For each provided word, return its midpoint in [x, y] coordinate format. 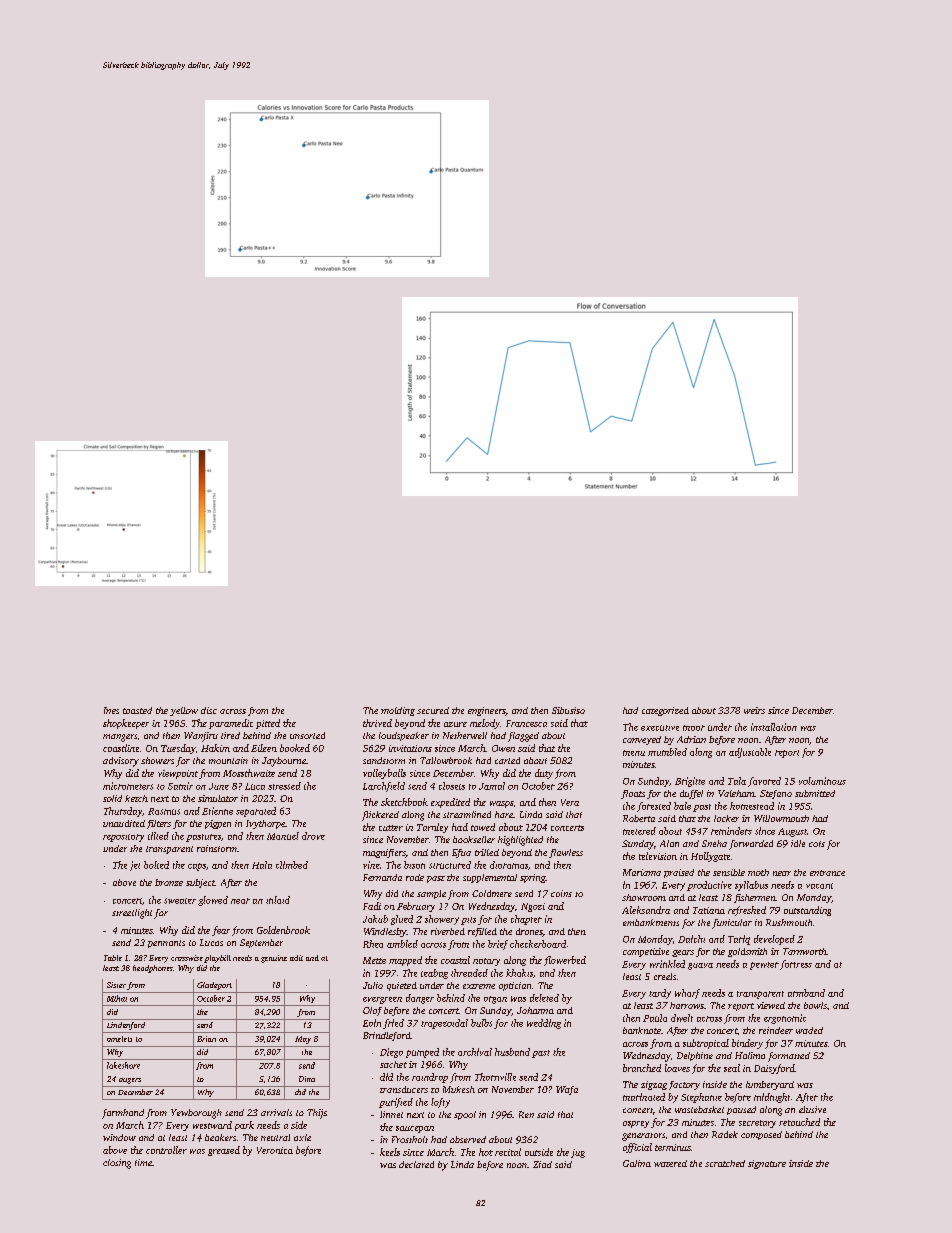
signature [767, 1164]
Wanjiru [201, 737]
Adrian [691, 739]
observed [468, 1139]
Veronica [275, 1150]
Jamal [492, 786]
